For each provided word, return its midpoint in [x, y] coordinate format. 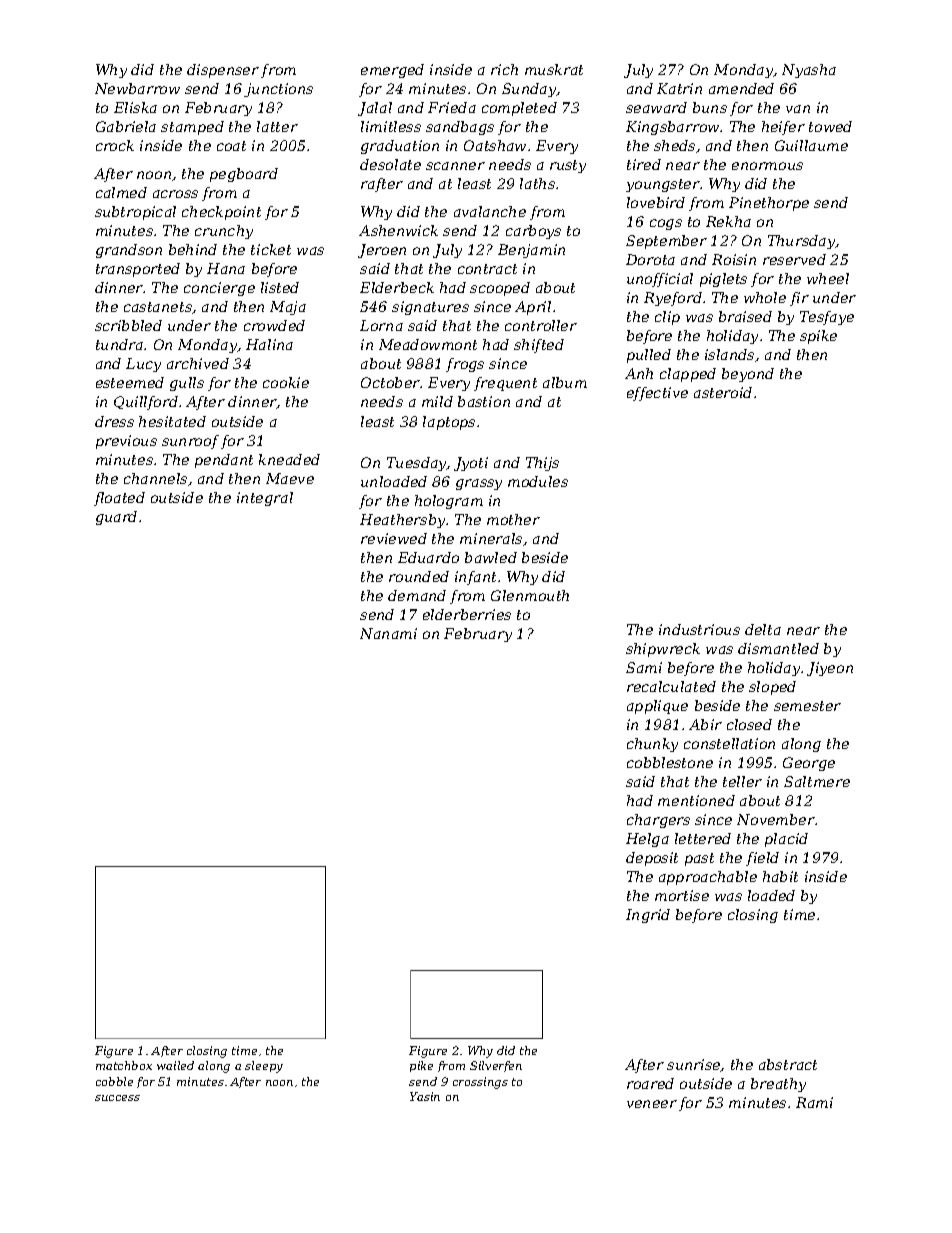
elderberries [467, 614]
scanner [455, 166]
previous [126, 442]
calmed [121, 192]
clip [667, 318]
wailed [175, 1065]
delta [763, 629]
